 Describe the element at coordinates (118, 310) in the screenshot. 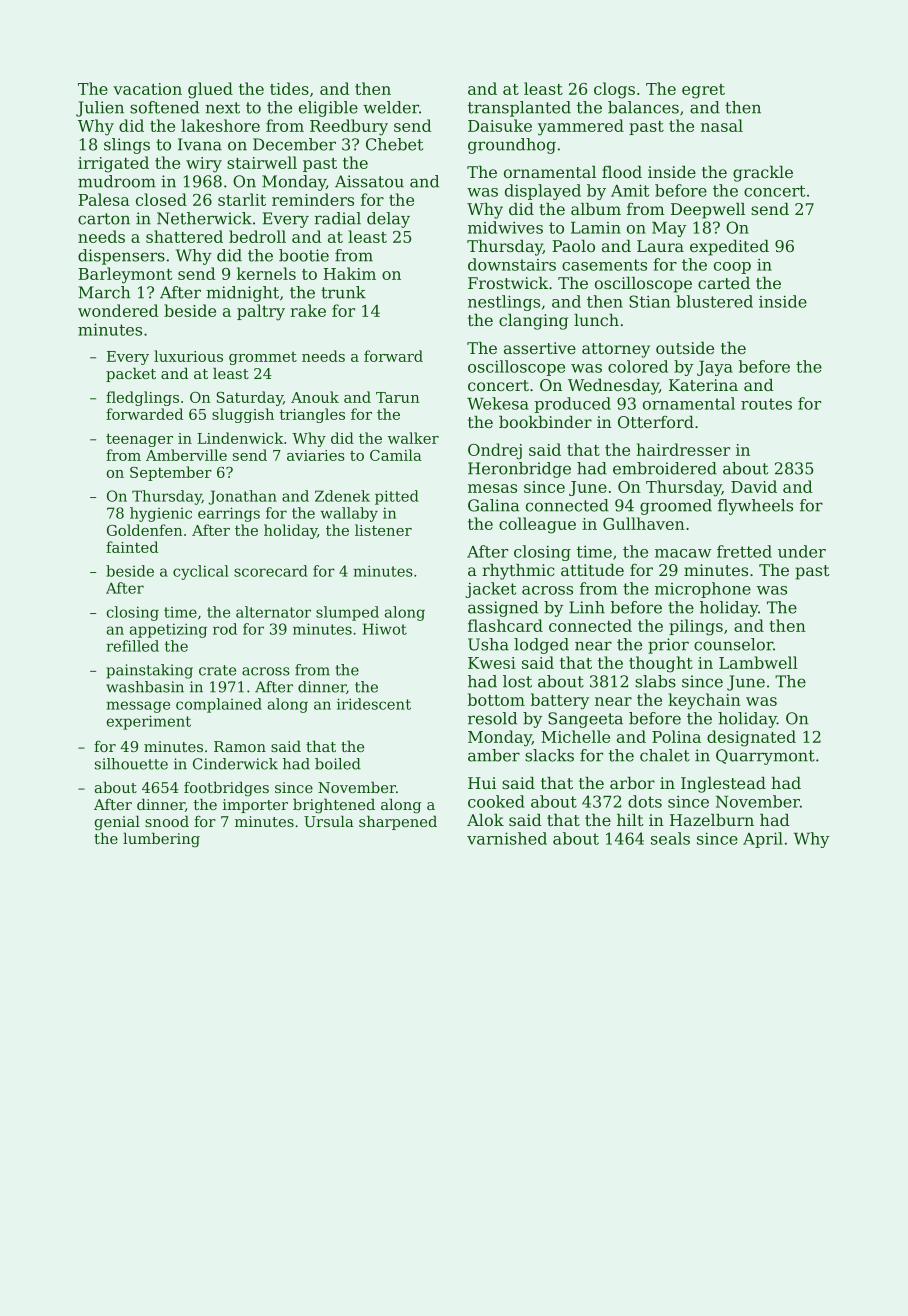

I see `wondered` at that location.
